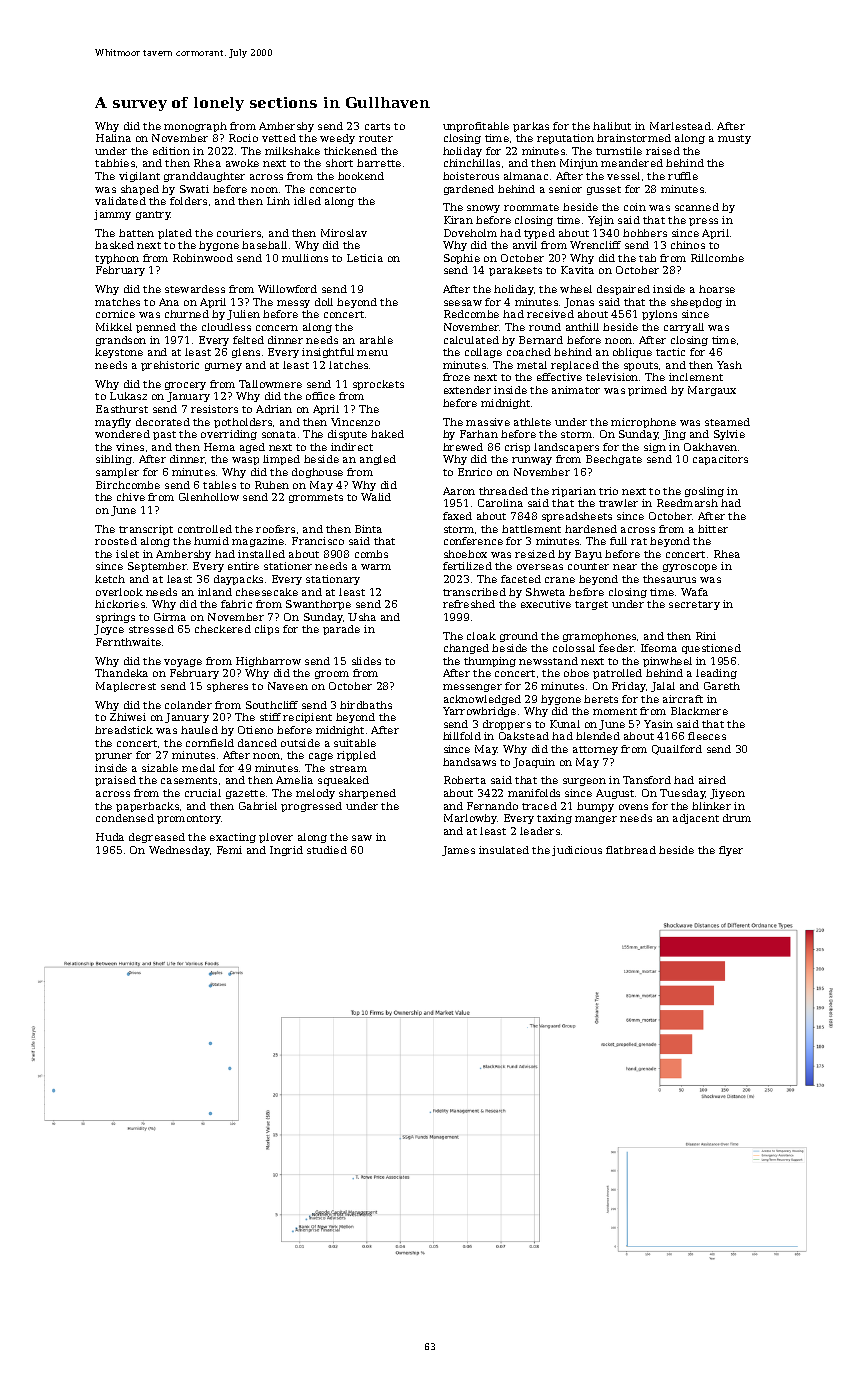  Describe the element at coordinates (128, 642) in the screenshot. I see `Fernthwaite` at that location.
